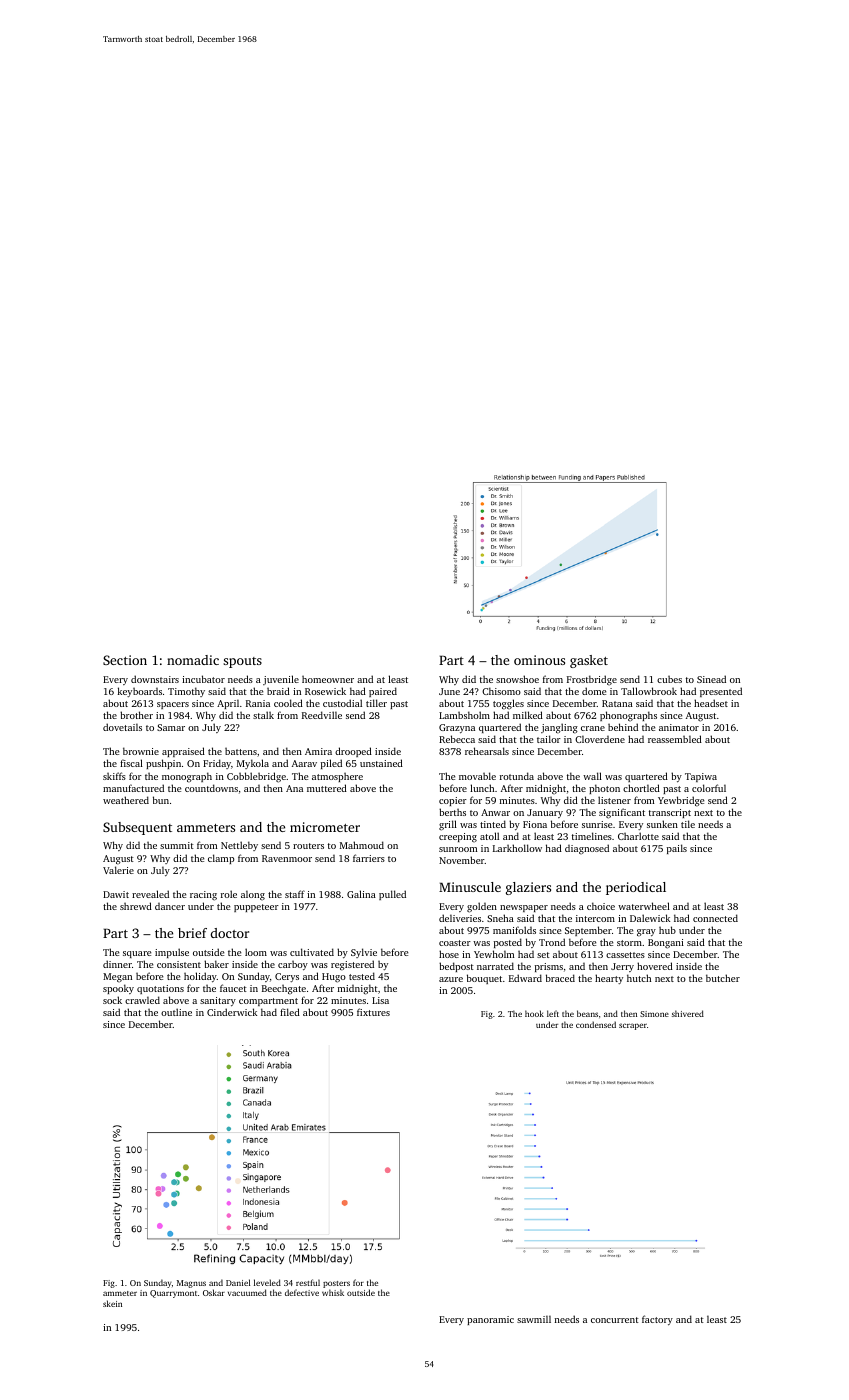  I want to click on gasket, so click(589, 661).
